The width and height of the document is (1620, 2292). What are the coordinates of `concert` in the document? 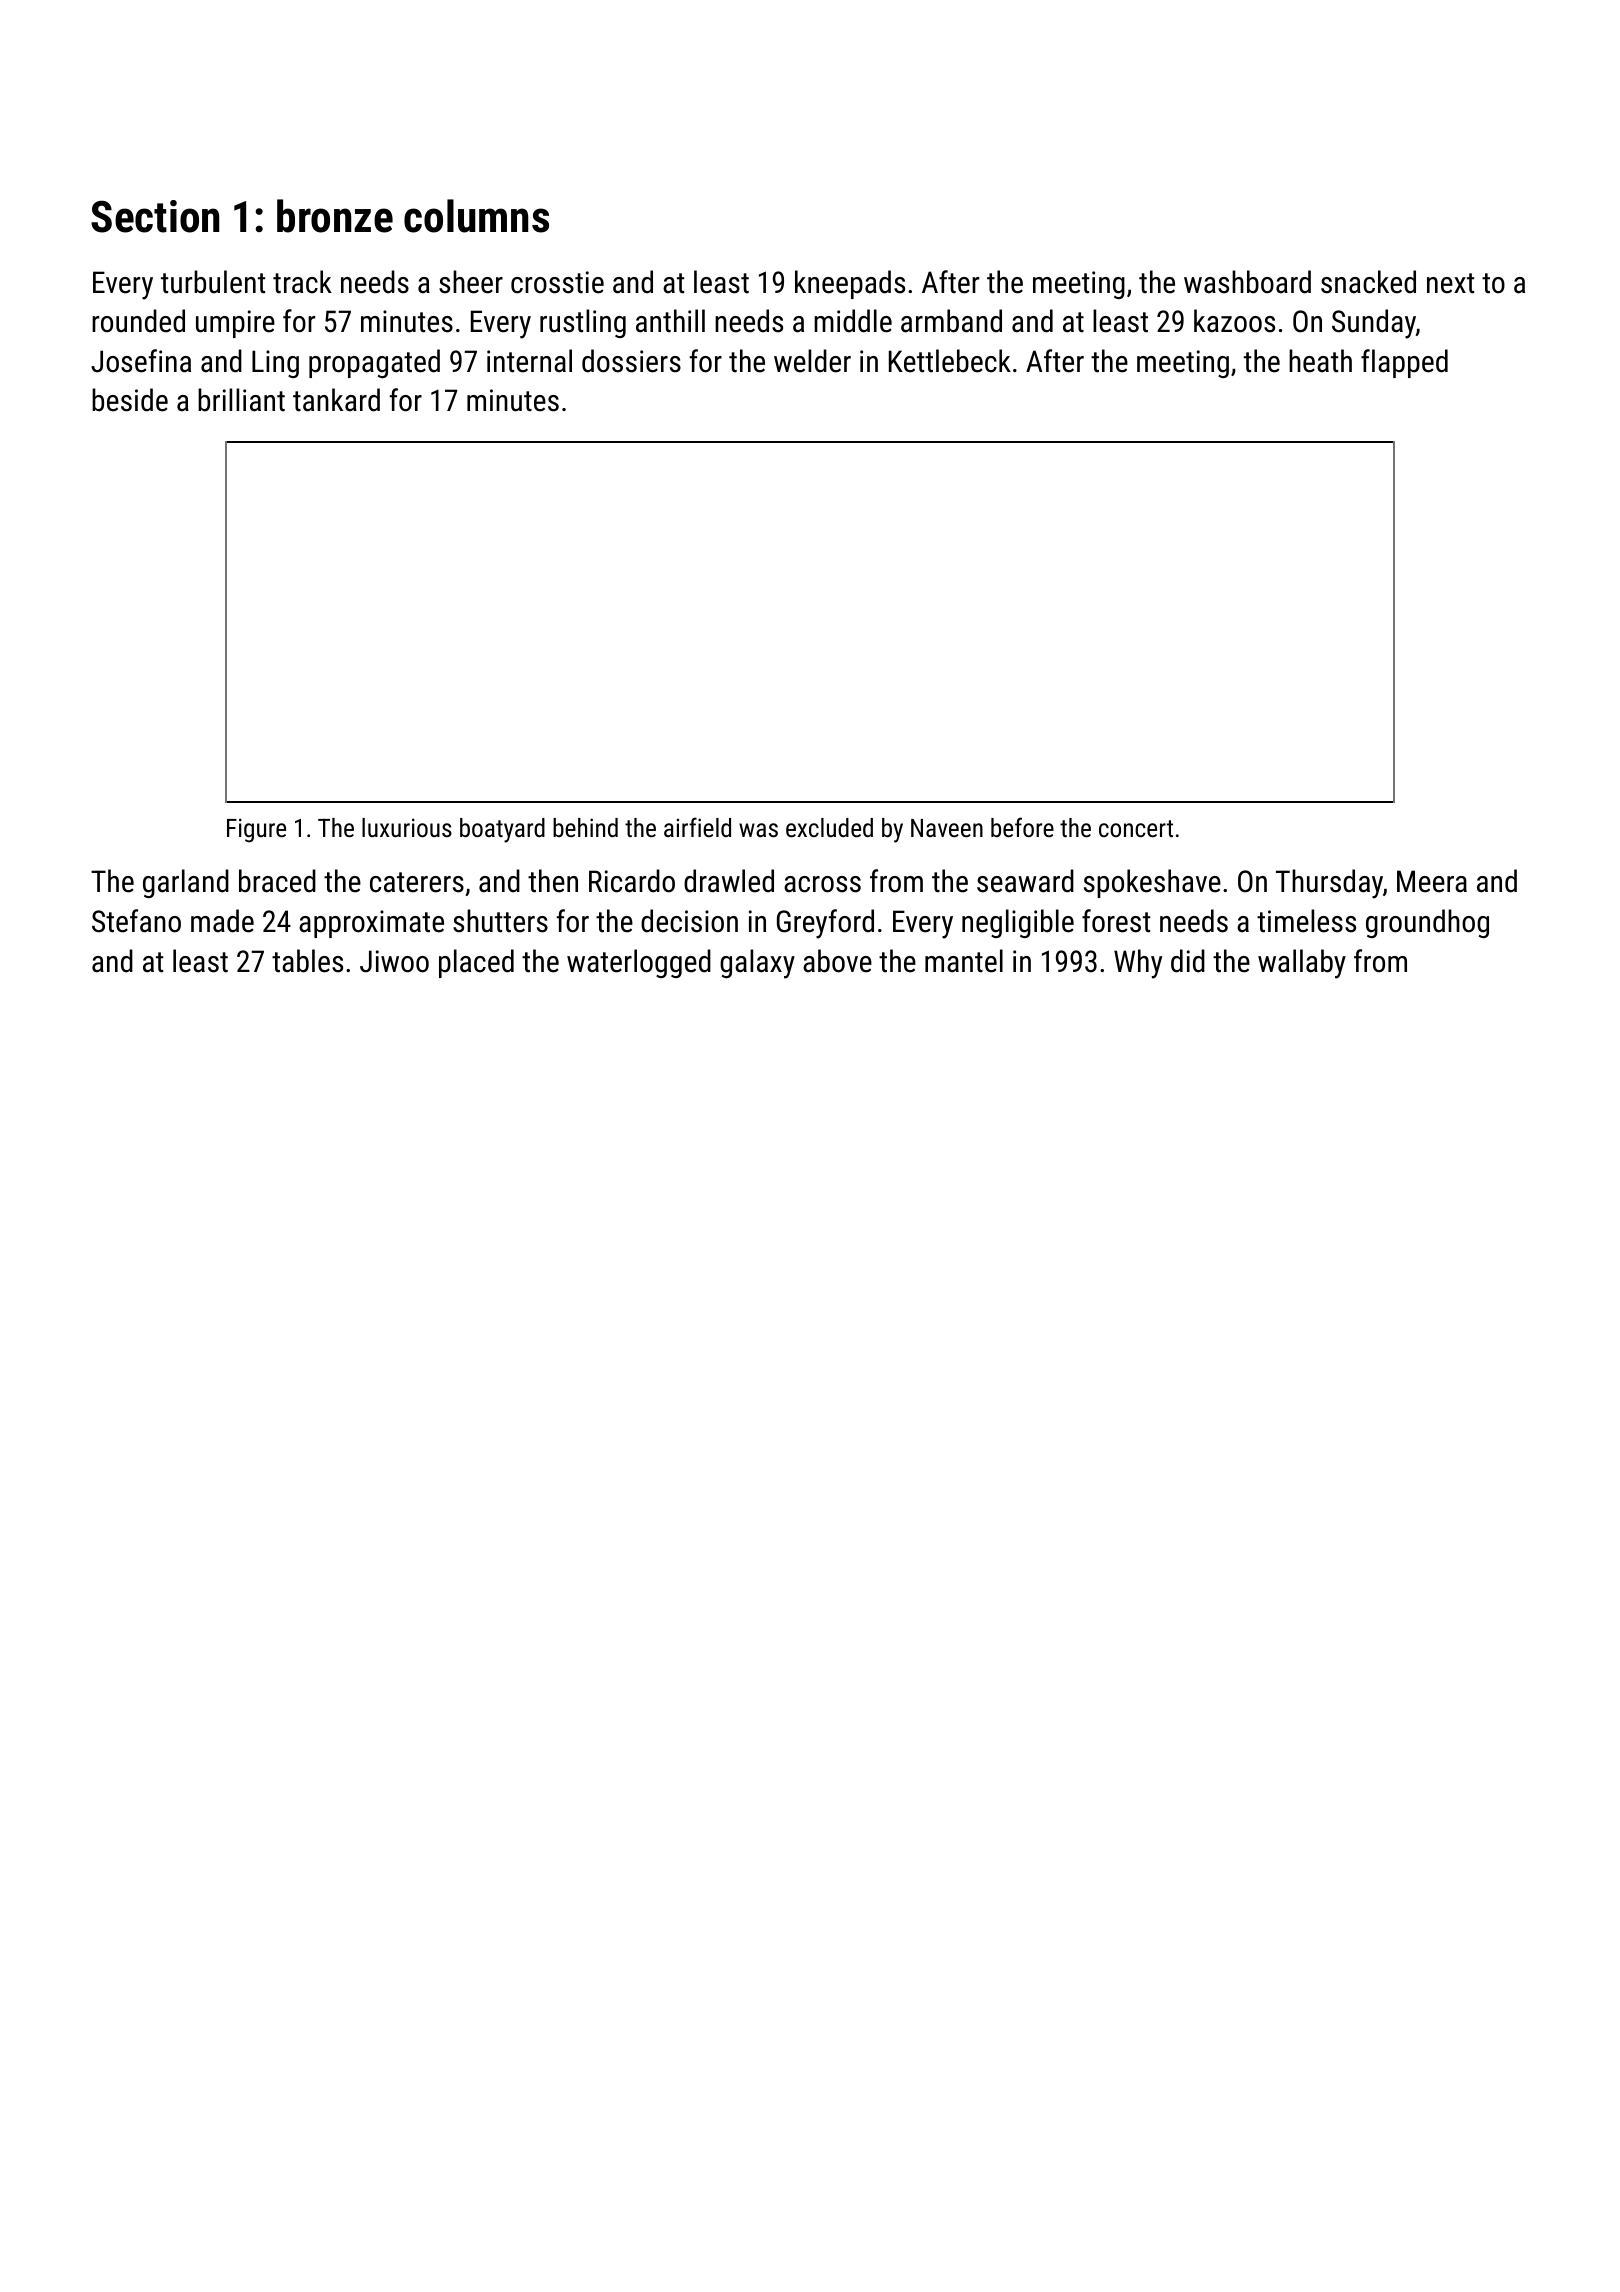 It's located at (1136, 828).
